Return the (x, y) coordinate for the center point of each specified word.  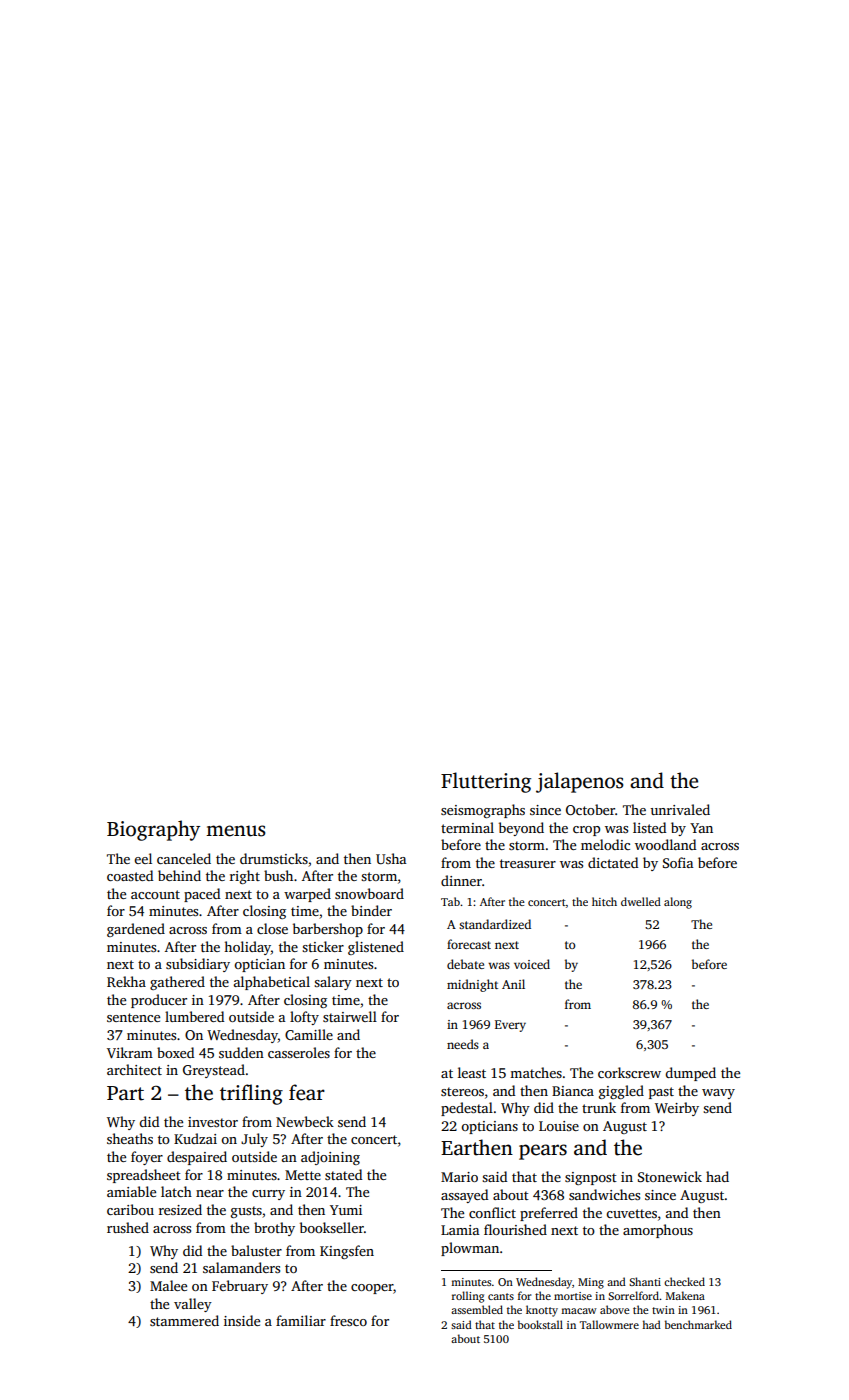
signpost (591, 1178)
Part (125, 1093)
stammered (184, 1320)
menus (235, 831)
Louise (559, 1126)
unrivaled (680, 809)
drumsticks (274, 858)
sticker (323, 946)
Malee (168, 1285)
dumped (690, 1074)
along (678, 903)
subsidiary (198, 965)
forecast (469, 944)
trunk (599, 1107)
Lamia (460, 1230)
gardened (136, 930)
